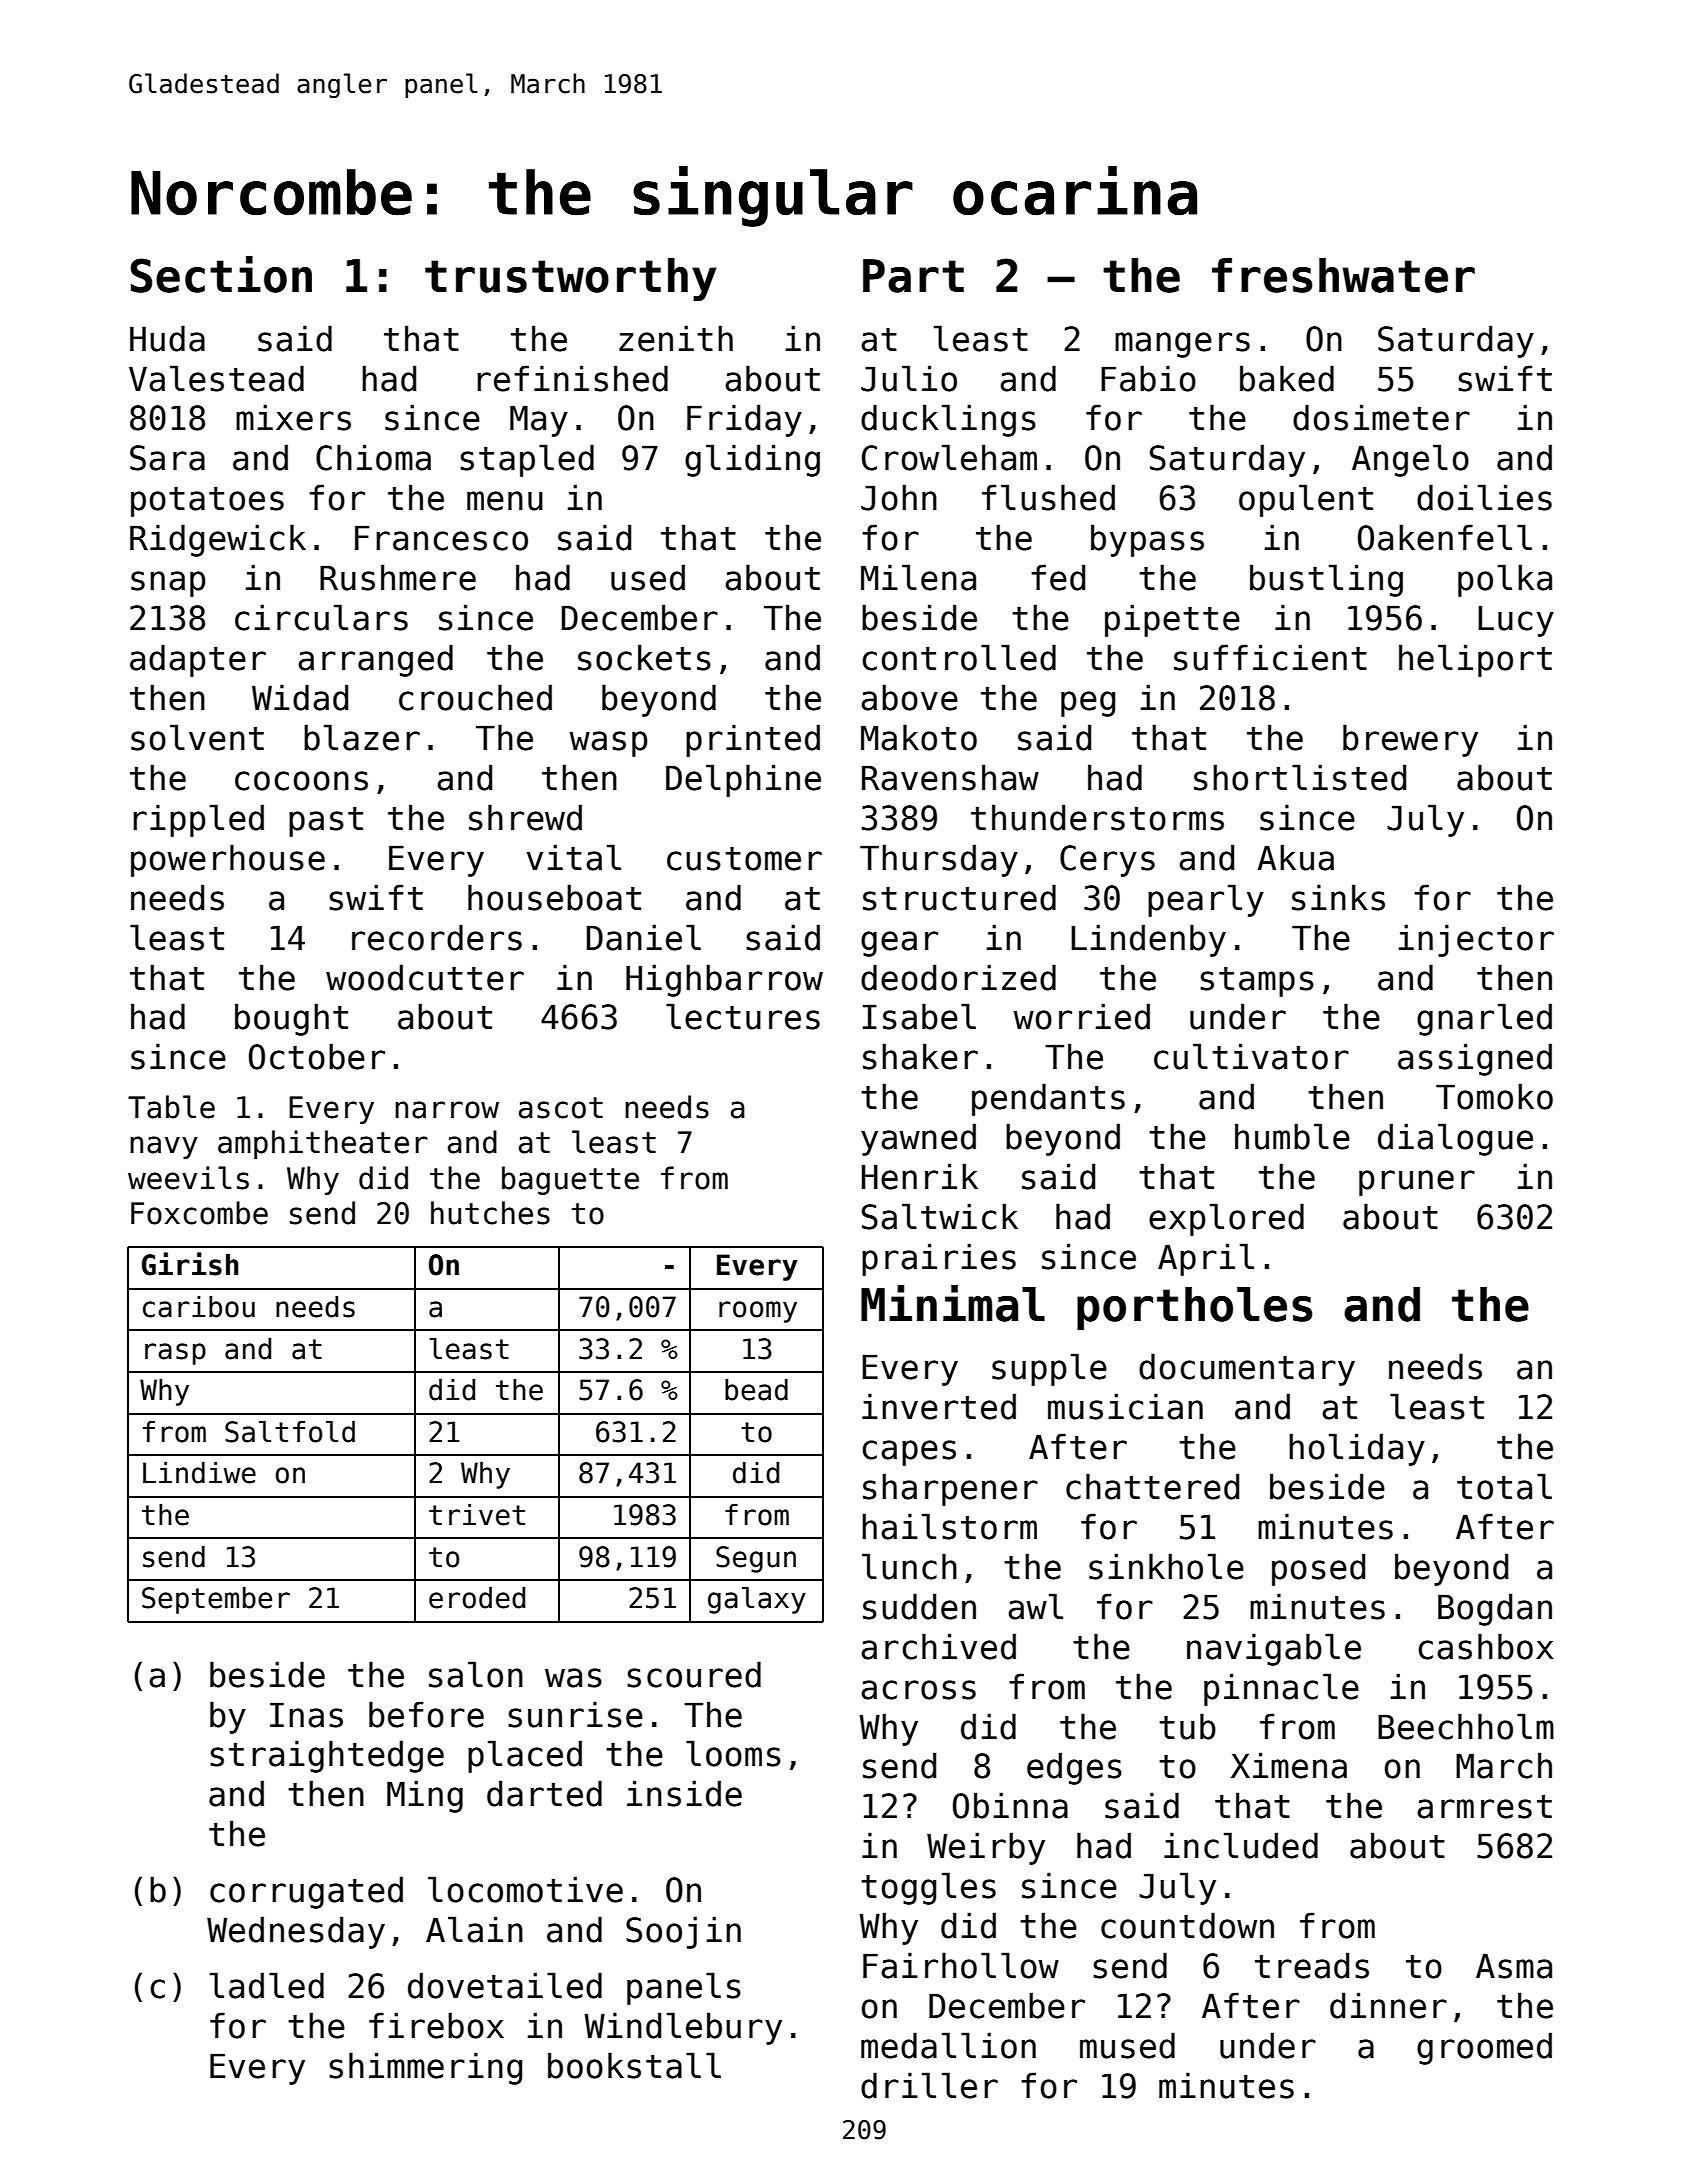 Image resolution: width=1683 pixels, height=2178 pixels. What do you see at coordinates (425, 2068) in the screenshot?
I see `shimmering` at bounding box center [425, 2068].
